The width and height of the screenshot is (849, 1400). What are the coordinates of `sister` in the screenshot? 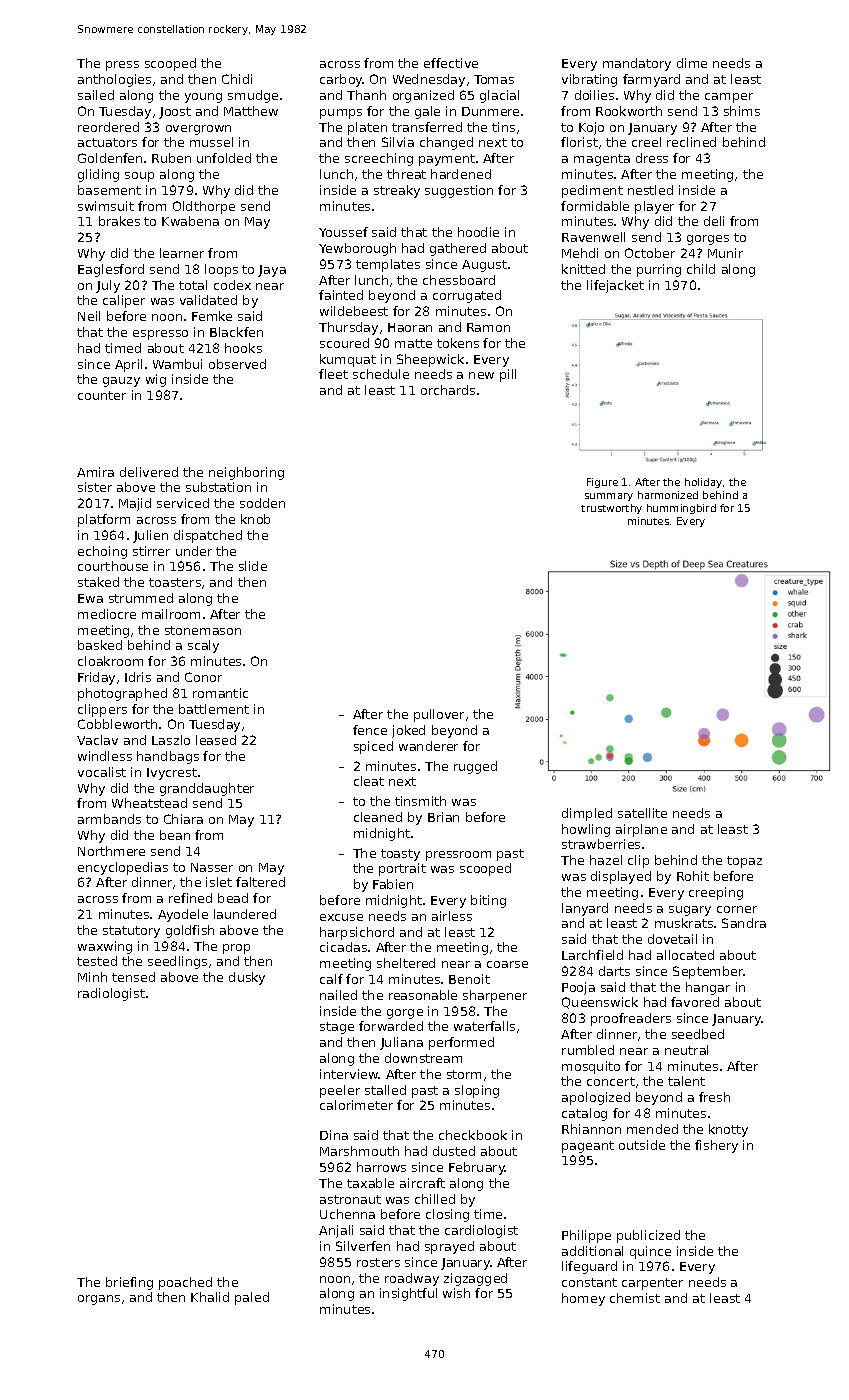 It's located at (95, 487).
